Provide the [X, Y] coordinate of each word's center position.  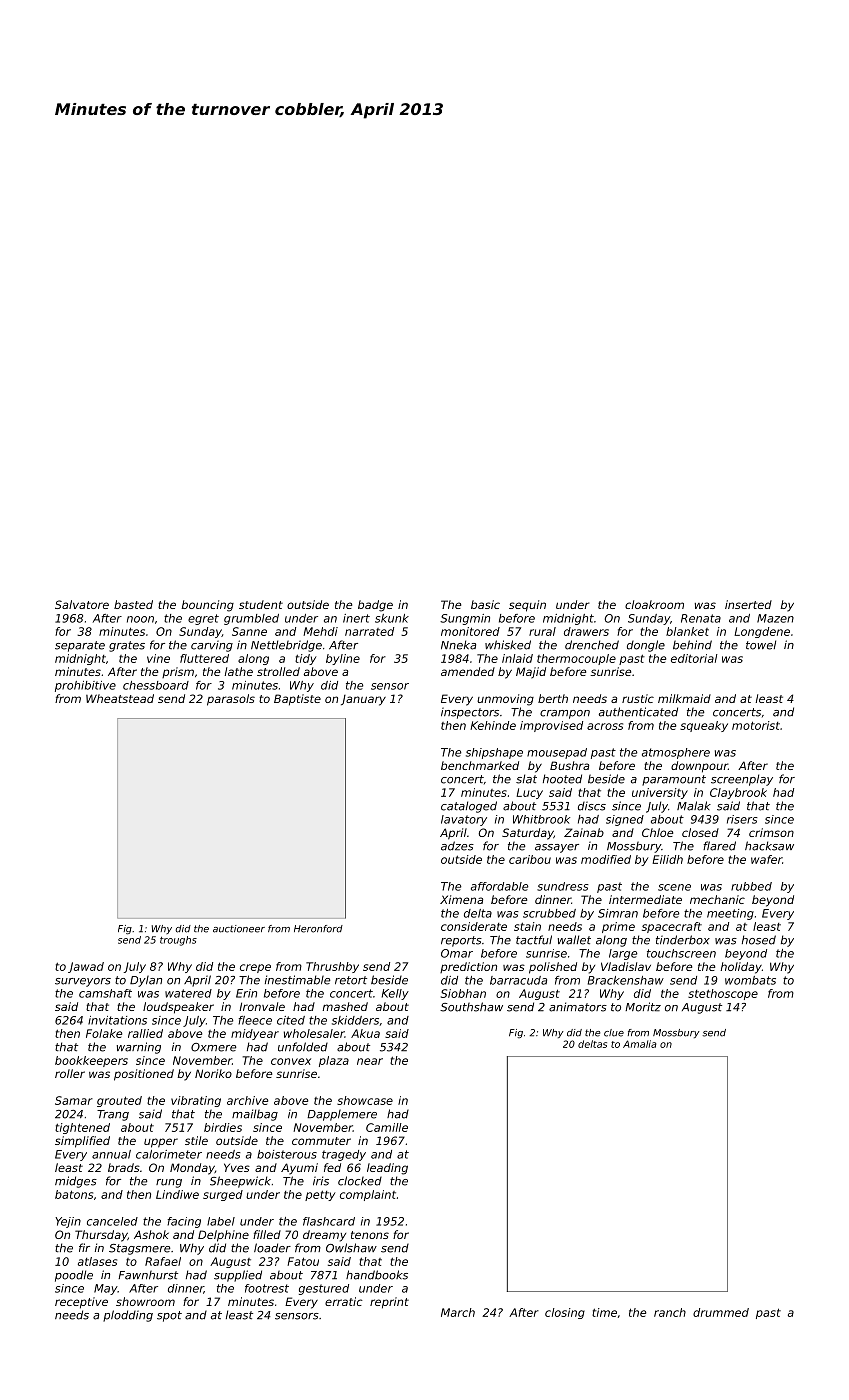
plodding [128, 1316]
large [623, 954]
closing [565, 1313]
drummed [721, 1312]
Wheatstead [120, 698]
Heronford [318, 929]
